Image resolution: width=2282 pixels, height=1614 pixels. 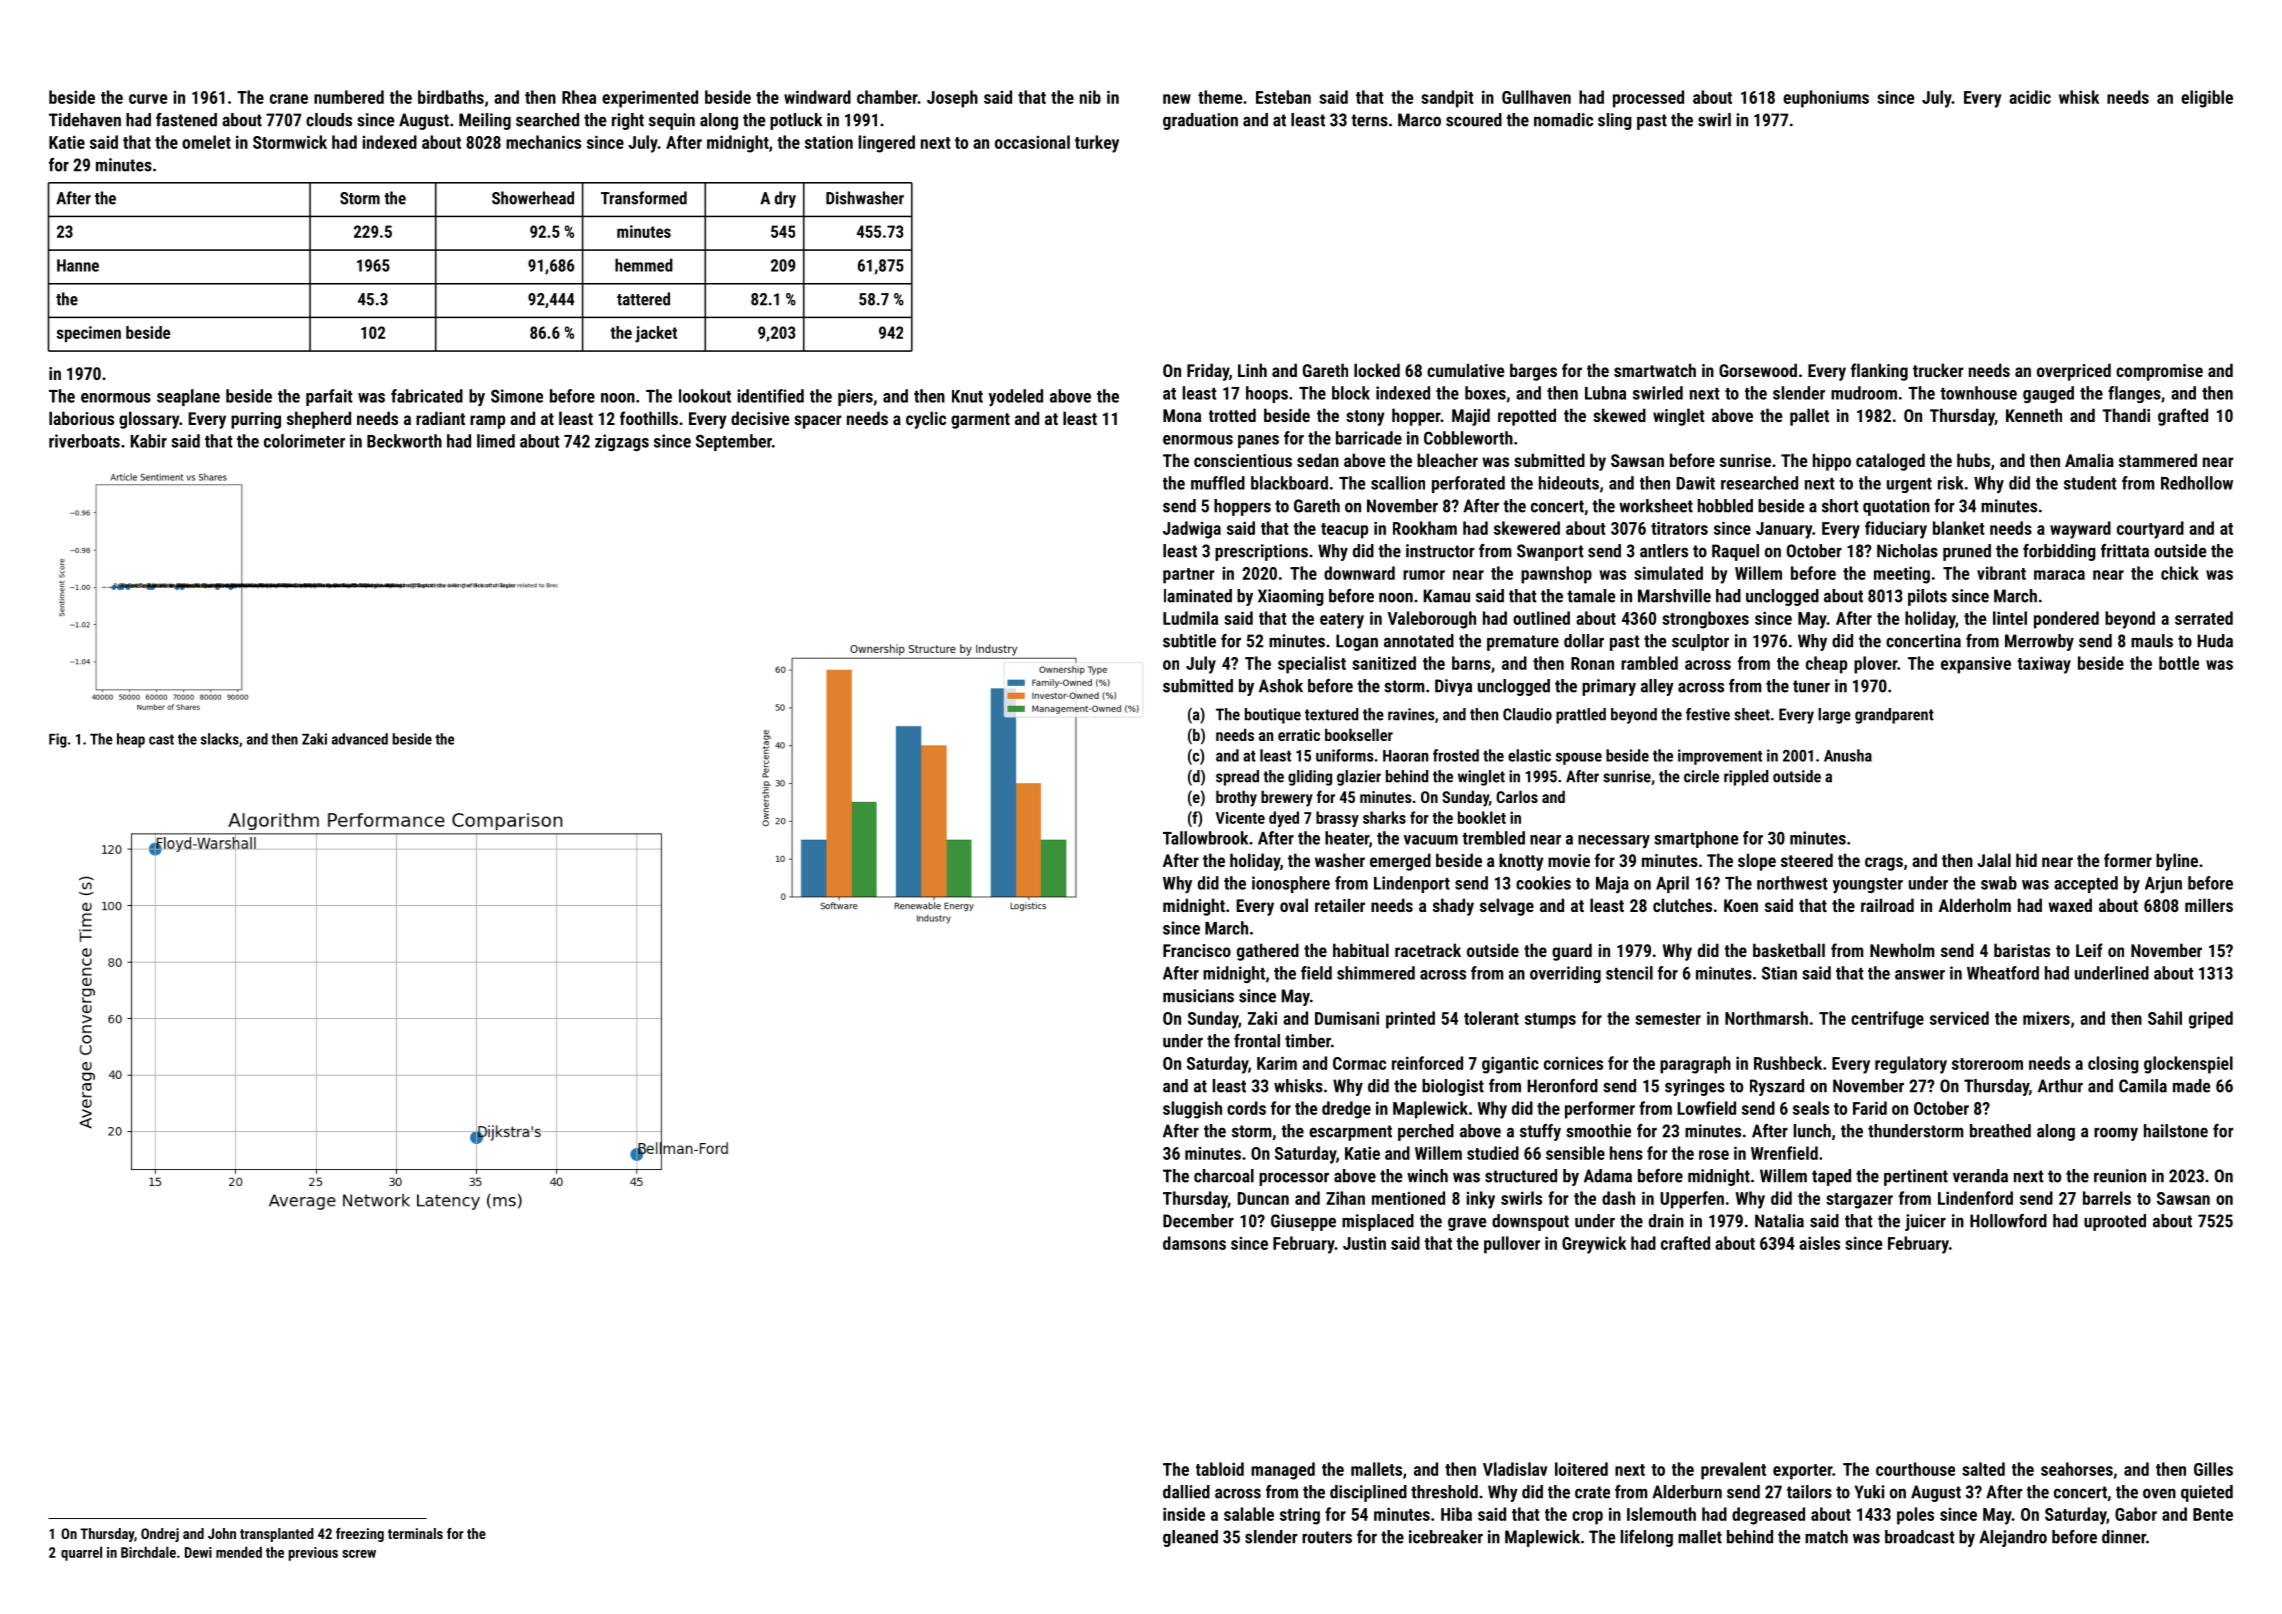 What do you see at coordinates (329, 397) in the screenshot?
I see `parfait` at bounding box center [329, 397].
